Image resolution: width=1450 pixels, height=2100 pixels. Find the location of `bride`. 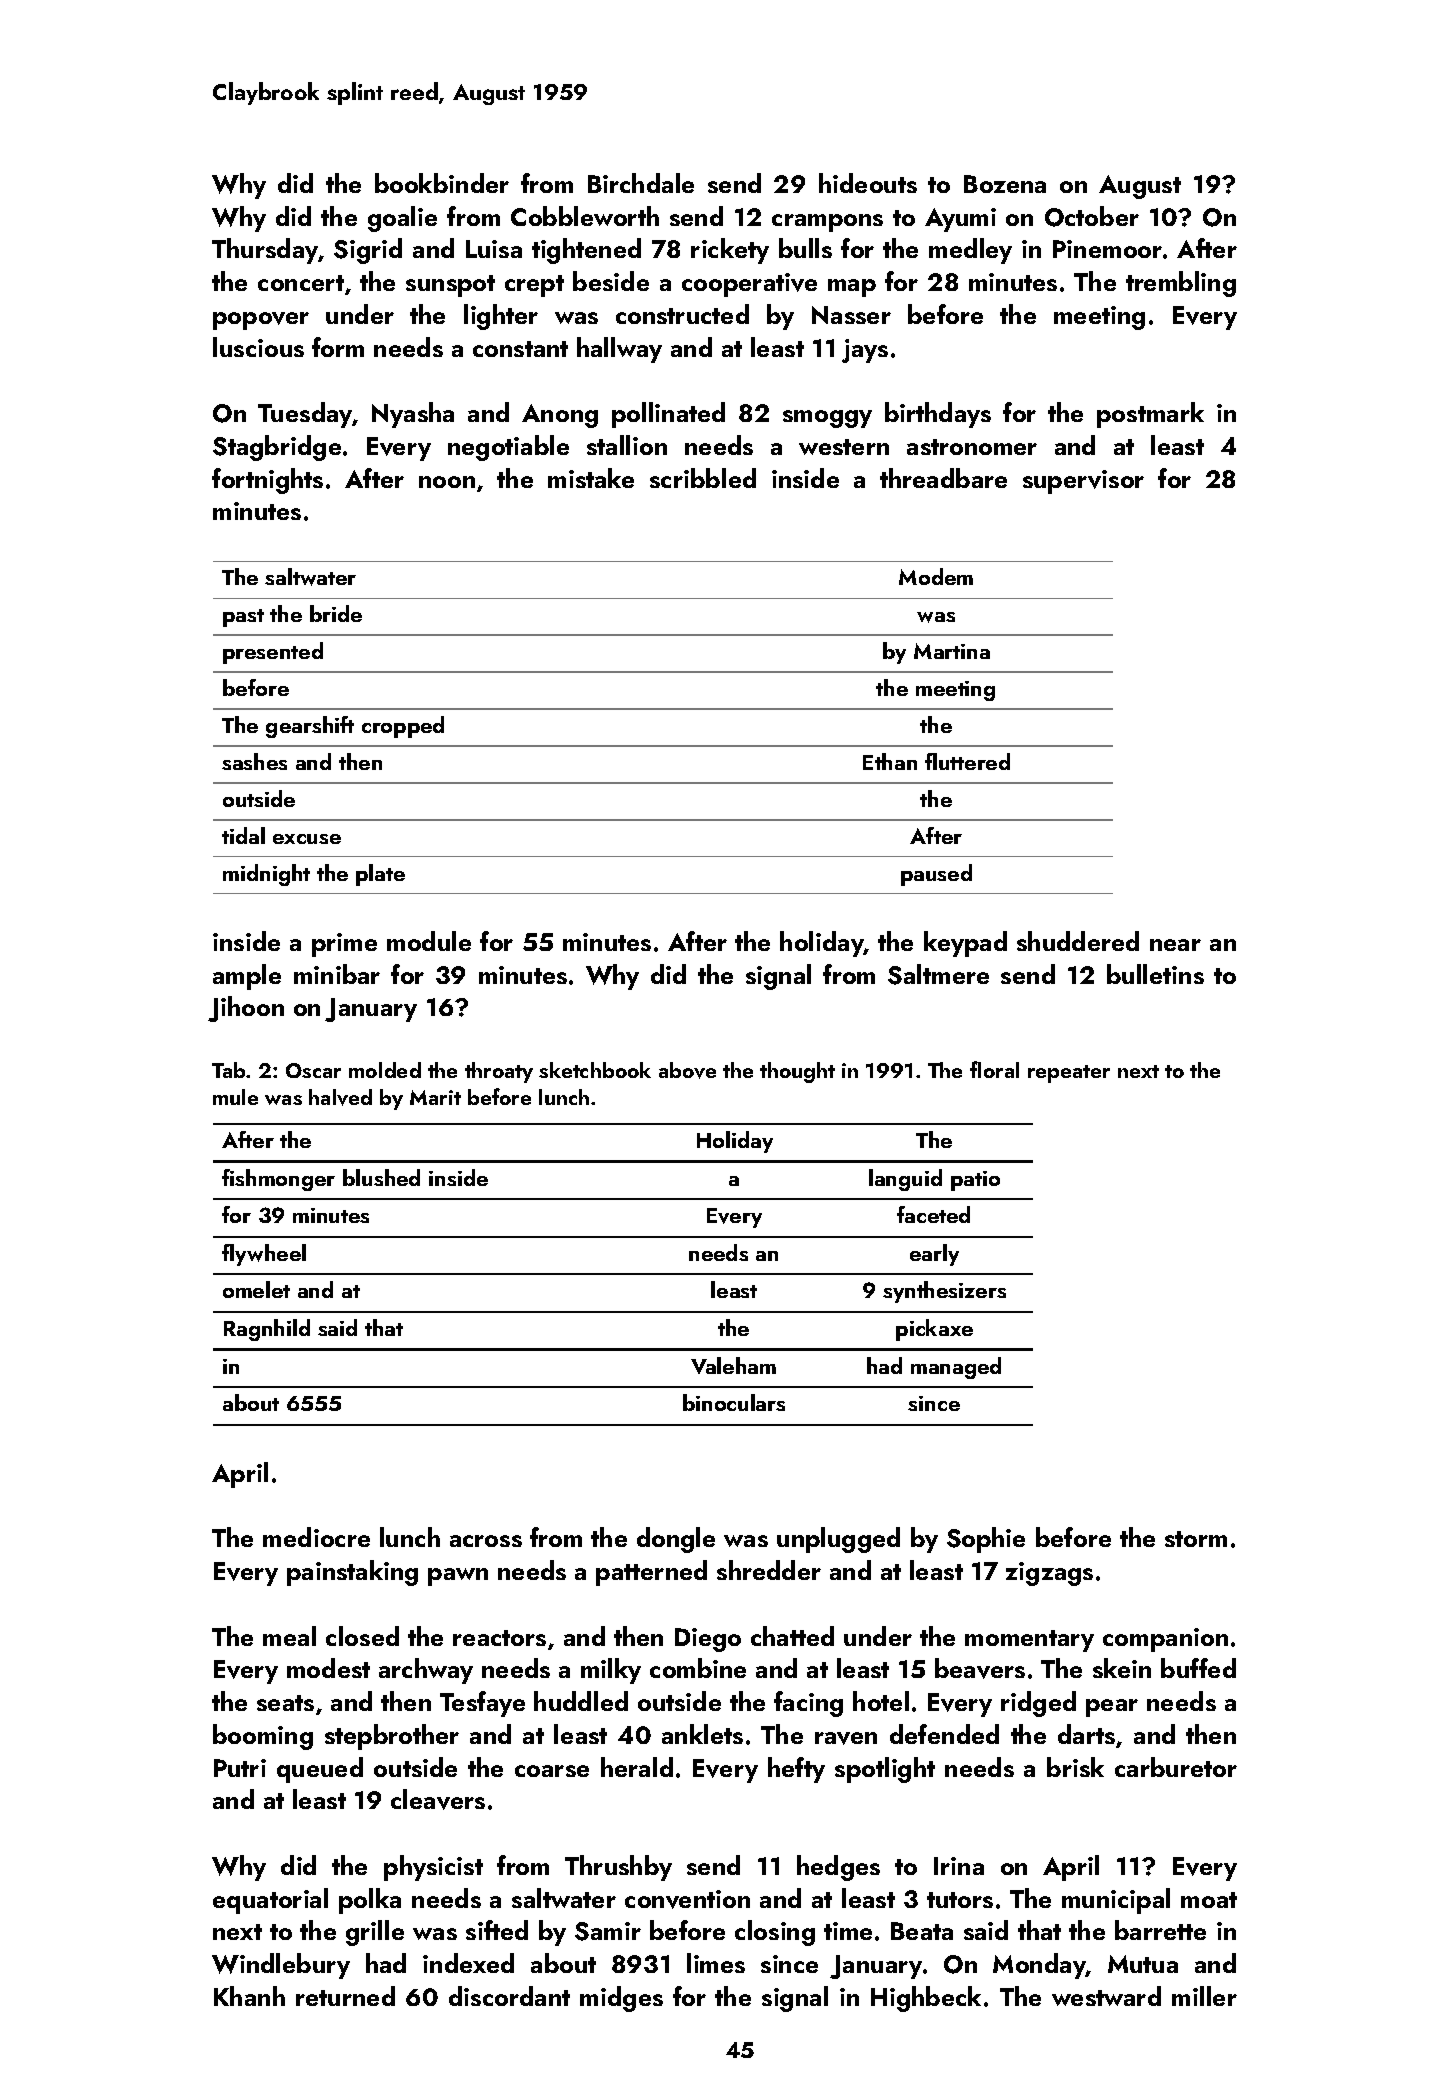

bride is located at coordinates (336, 613).
